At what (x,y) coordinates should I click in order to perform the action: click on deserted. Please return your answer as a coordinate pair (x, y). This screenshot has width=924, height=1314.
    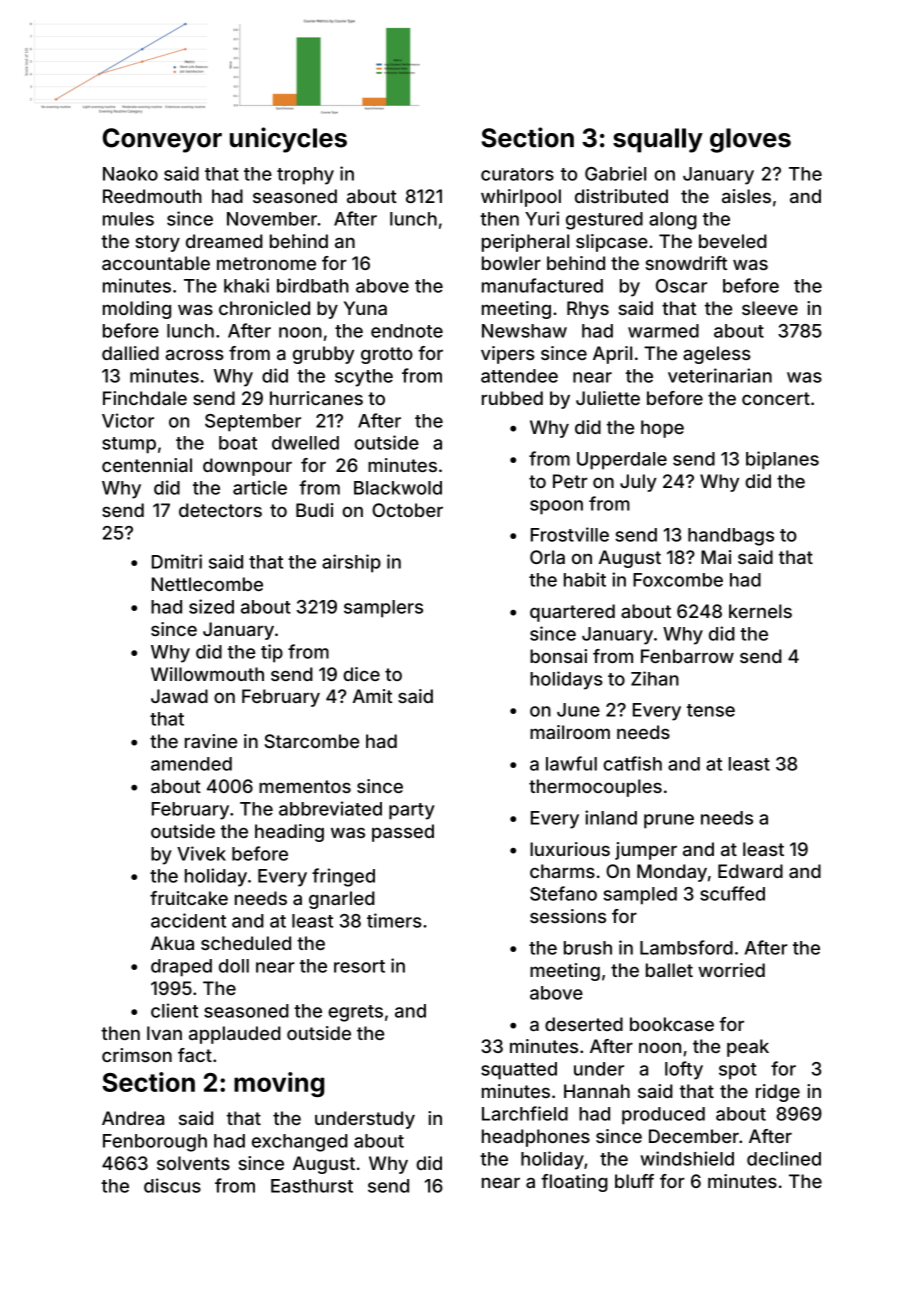
    Looking at the image, I should click on (584, 1024).
